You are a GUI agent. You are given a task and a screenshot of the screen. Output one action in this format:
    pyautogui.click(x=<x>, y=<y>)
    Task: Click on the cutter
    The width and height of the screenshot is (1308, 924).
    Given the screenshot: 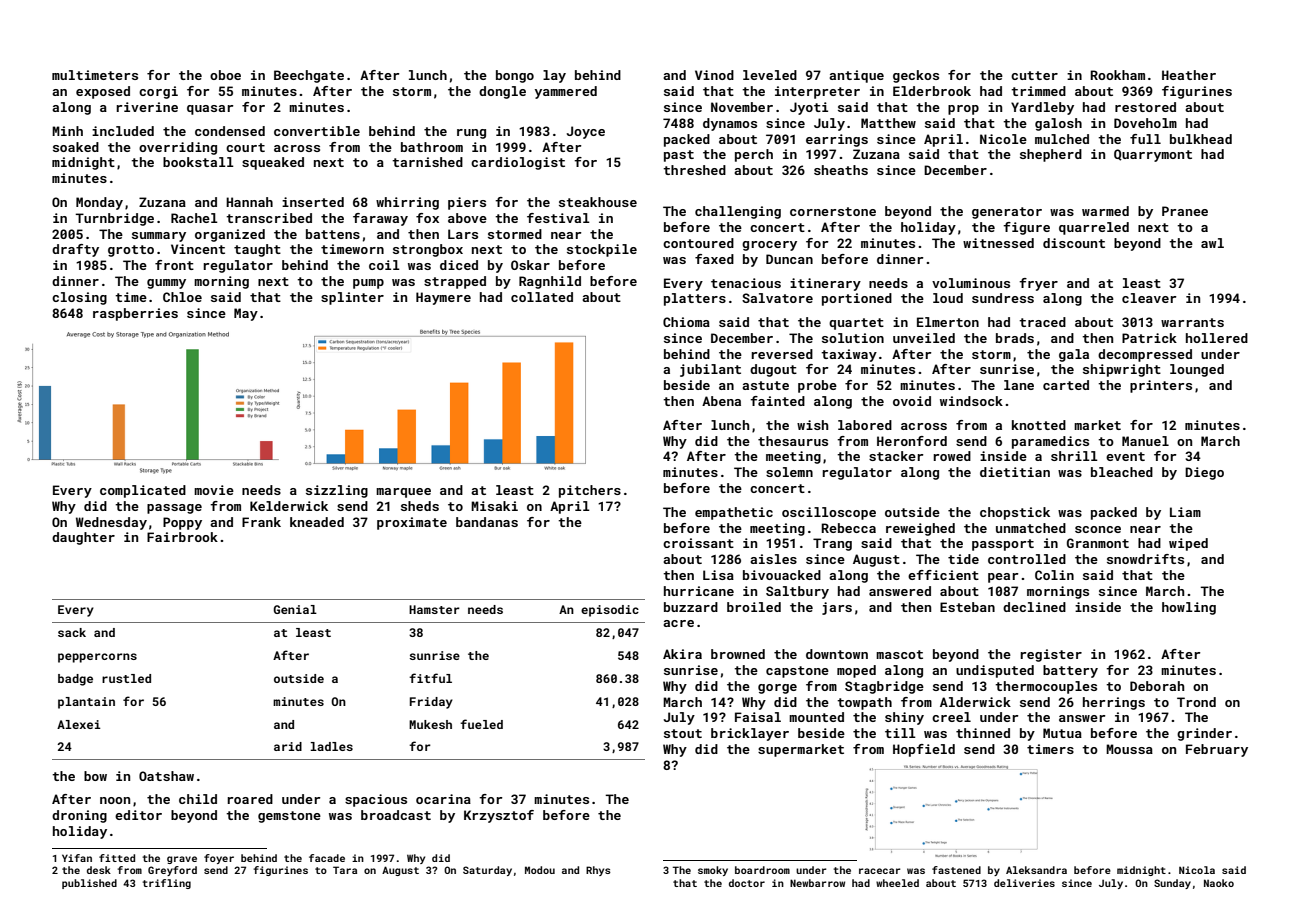 What is the action you would take?
    pyautogui.click(x=1034, y=75)
